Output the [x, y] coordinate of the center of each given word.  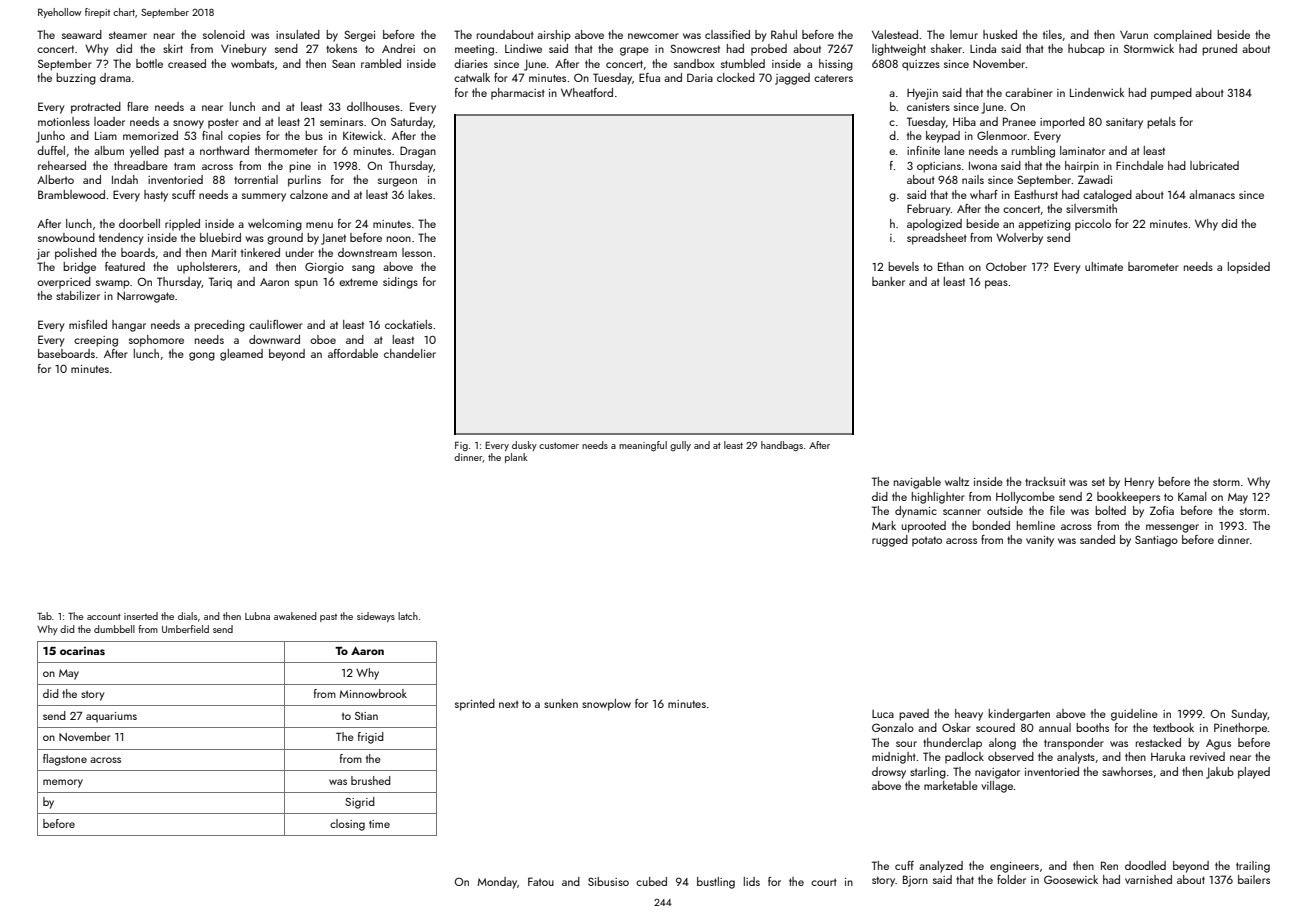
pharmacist [518, 94]
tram [184, 166]
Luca [883, 714]
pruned [1219, 50]
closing [347, 825]
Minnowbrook [373, 693]
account [104, 616]
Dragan [418, 152]
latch [408, 616]
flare [138, 106]
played [1254, 773]
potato [927, 541]
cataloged [1107, 196]
